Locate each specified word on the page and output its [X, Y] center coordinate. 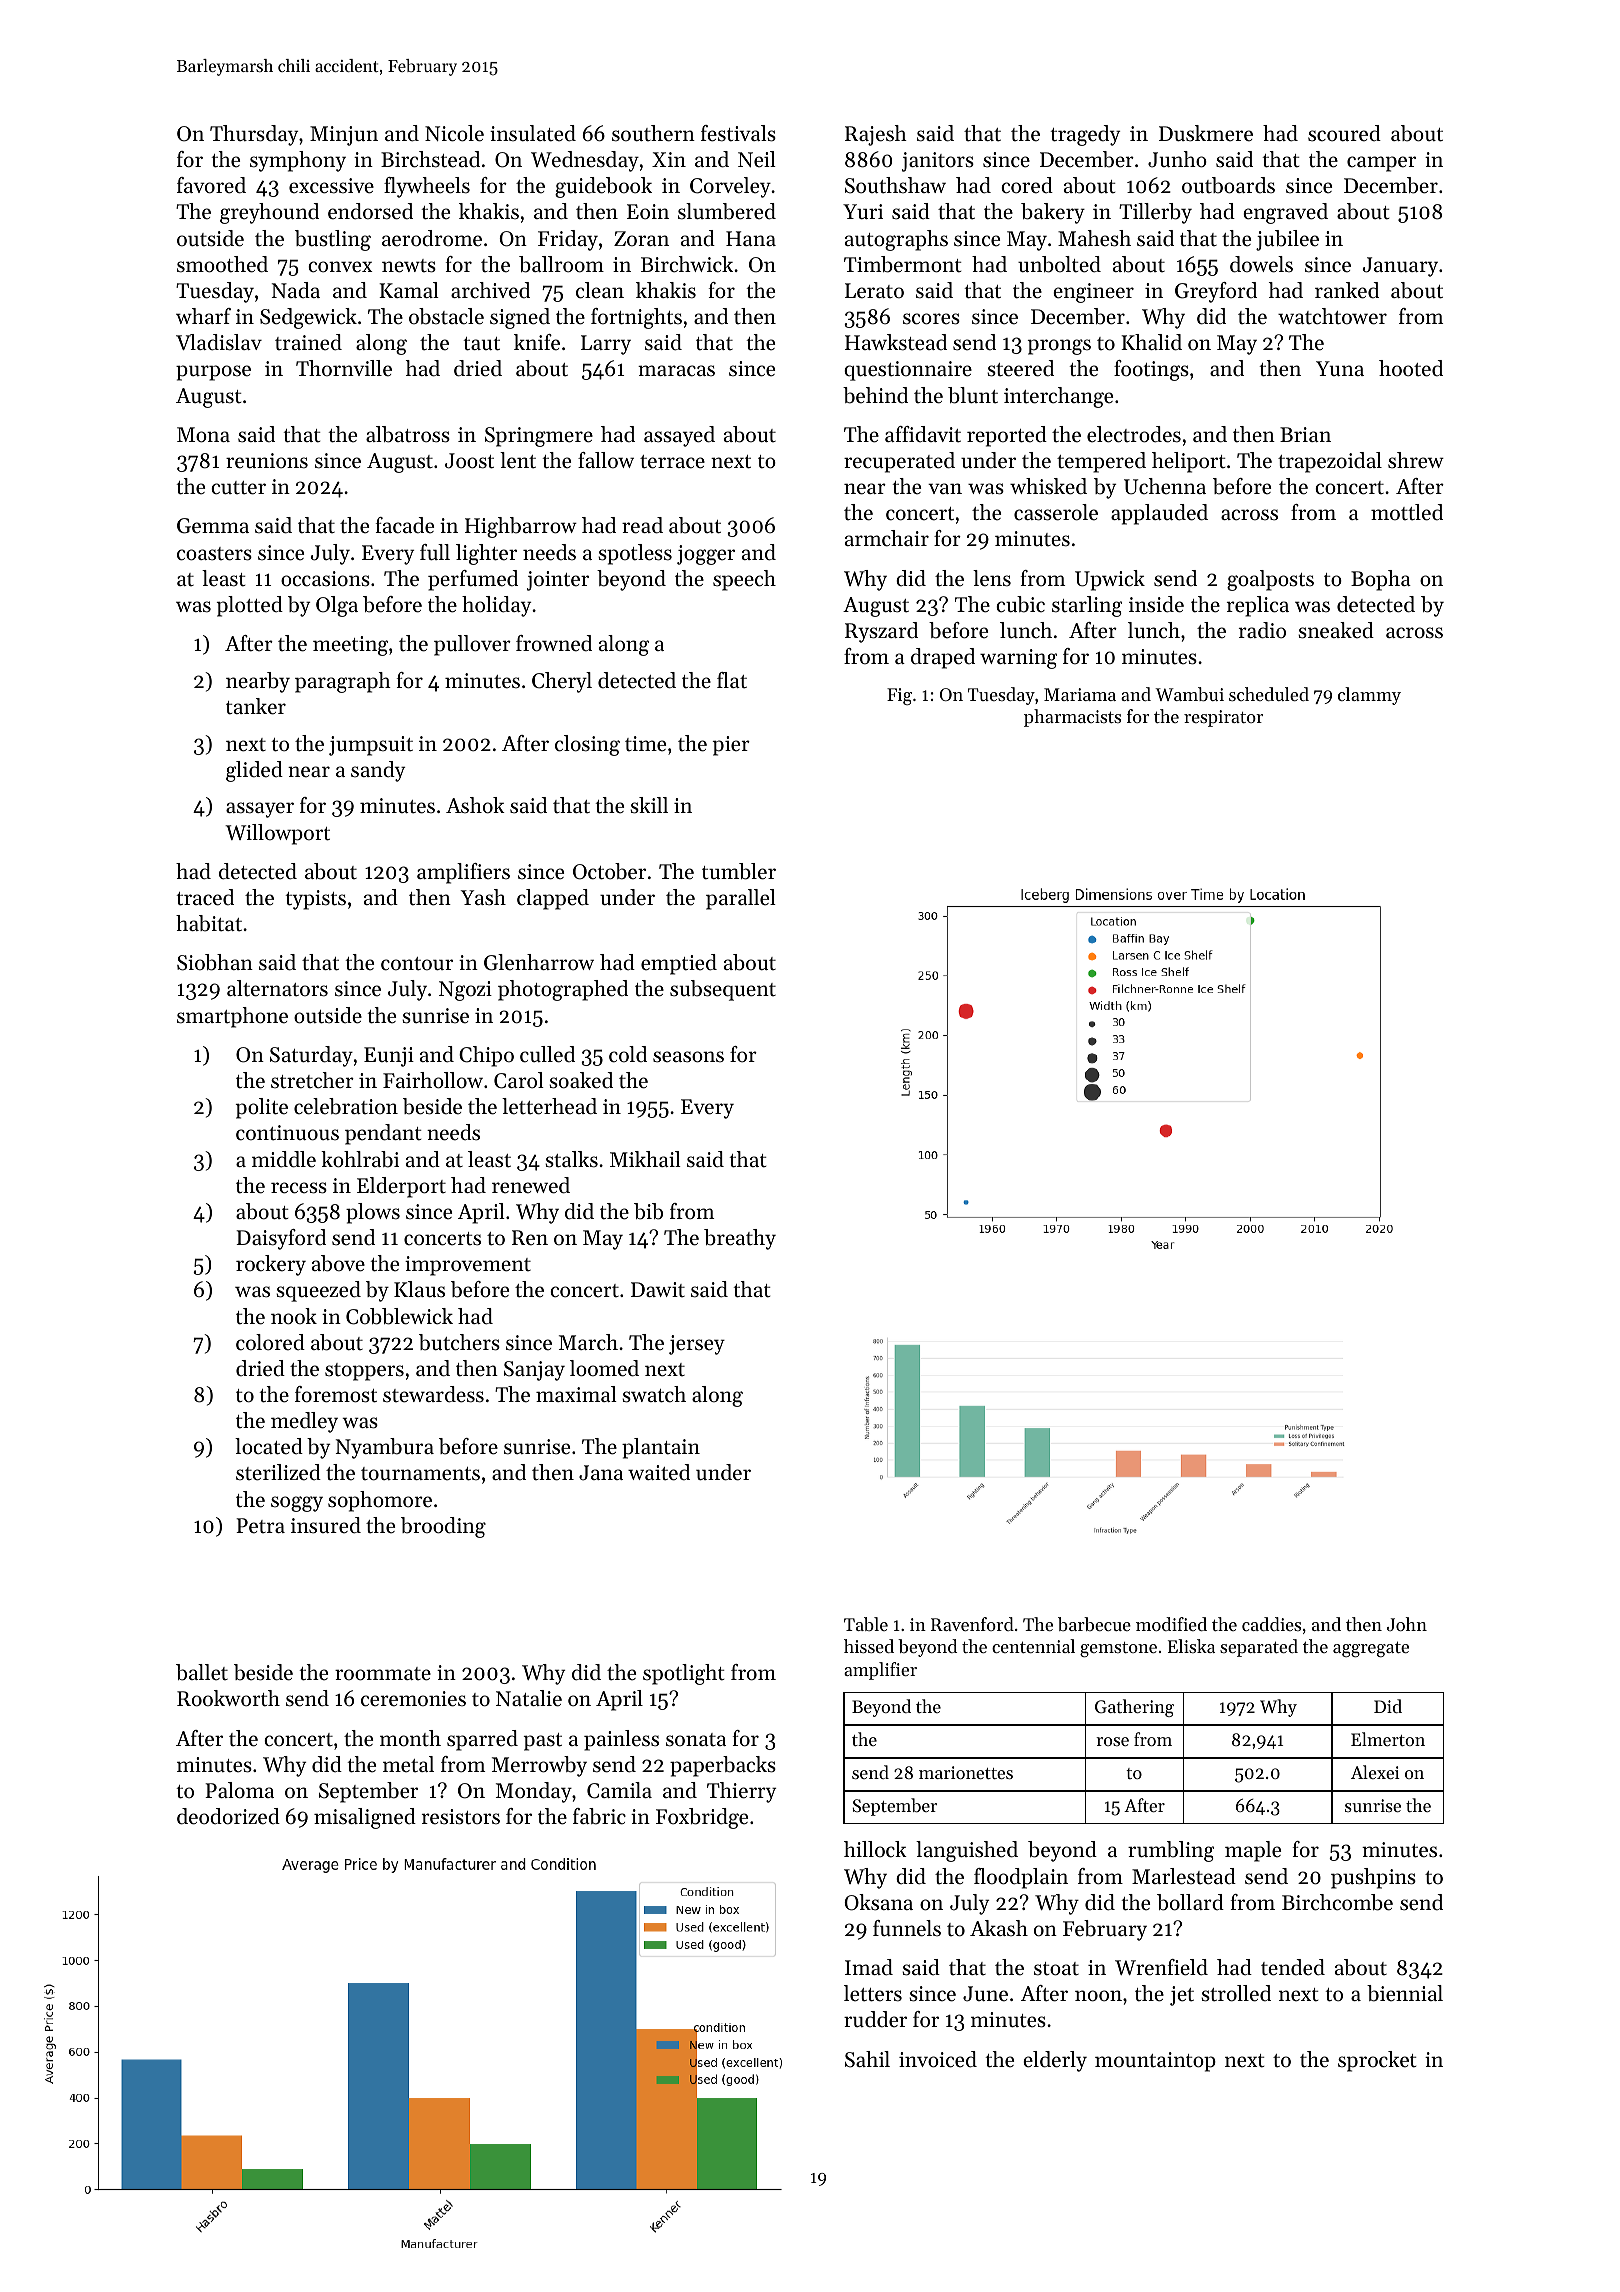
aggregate [1371, 1649]
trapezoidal [1330, 462]
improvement [468, 1266]
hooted [1411, 368]
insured [326, 1525]
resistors [461, 1817]
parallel [741, 899]
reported [1007, 436]
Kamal [409, 290]
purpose [213, 373]
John [1407, 1624]
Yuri [863, 211]
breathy [740, 1239]
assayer [260, 810]
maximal [576, 1394]
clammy [1369, 696]
